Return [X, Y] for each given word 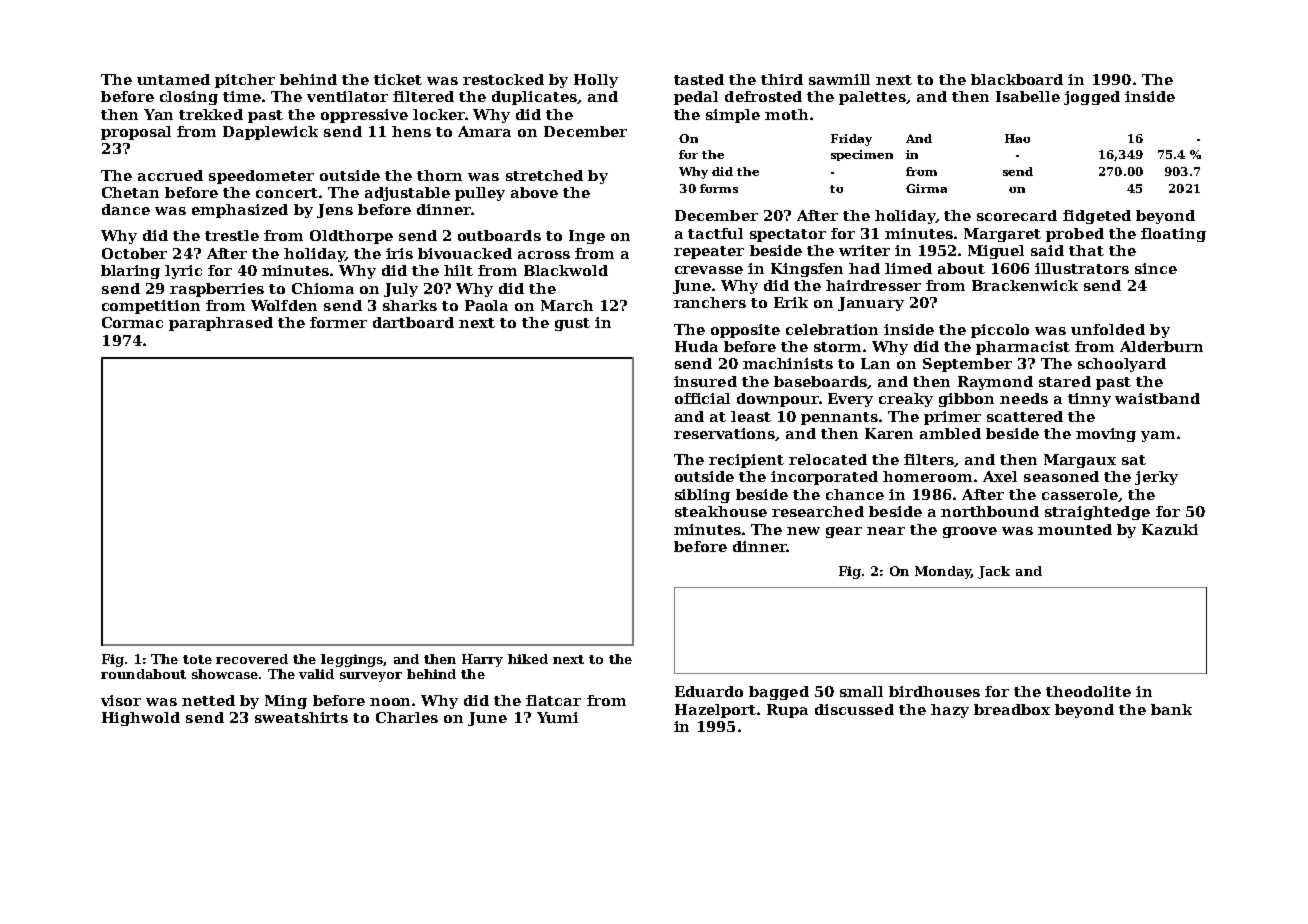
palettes [872, 98]
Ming [286, 702]
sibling [702, 496]
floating [1173, 235]
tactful [715, 233]
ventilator [347, 96]
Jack [994, 572]
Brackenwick [1025, 285]
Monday [943, 572]
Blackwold [566, 270]
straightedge [1097, 513]
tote [197, 659]
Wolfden [284, 305]
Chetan [130, 192]
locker [439, 114]
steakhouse [721, 511]
